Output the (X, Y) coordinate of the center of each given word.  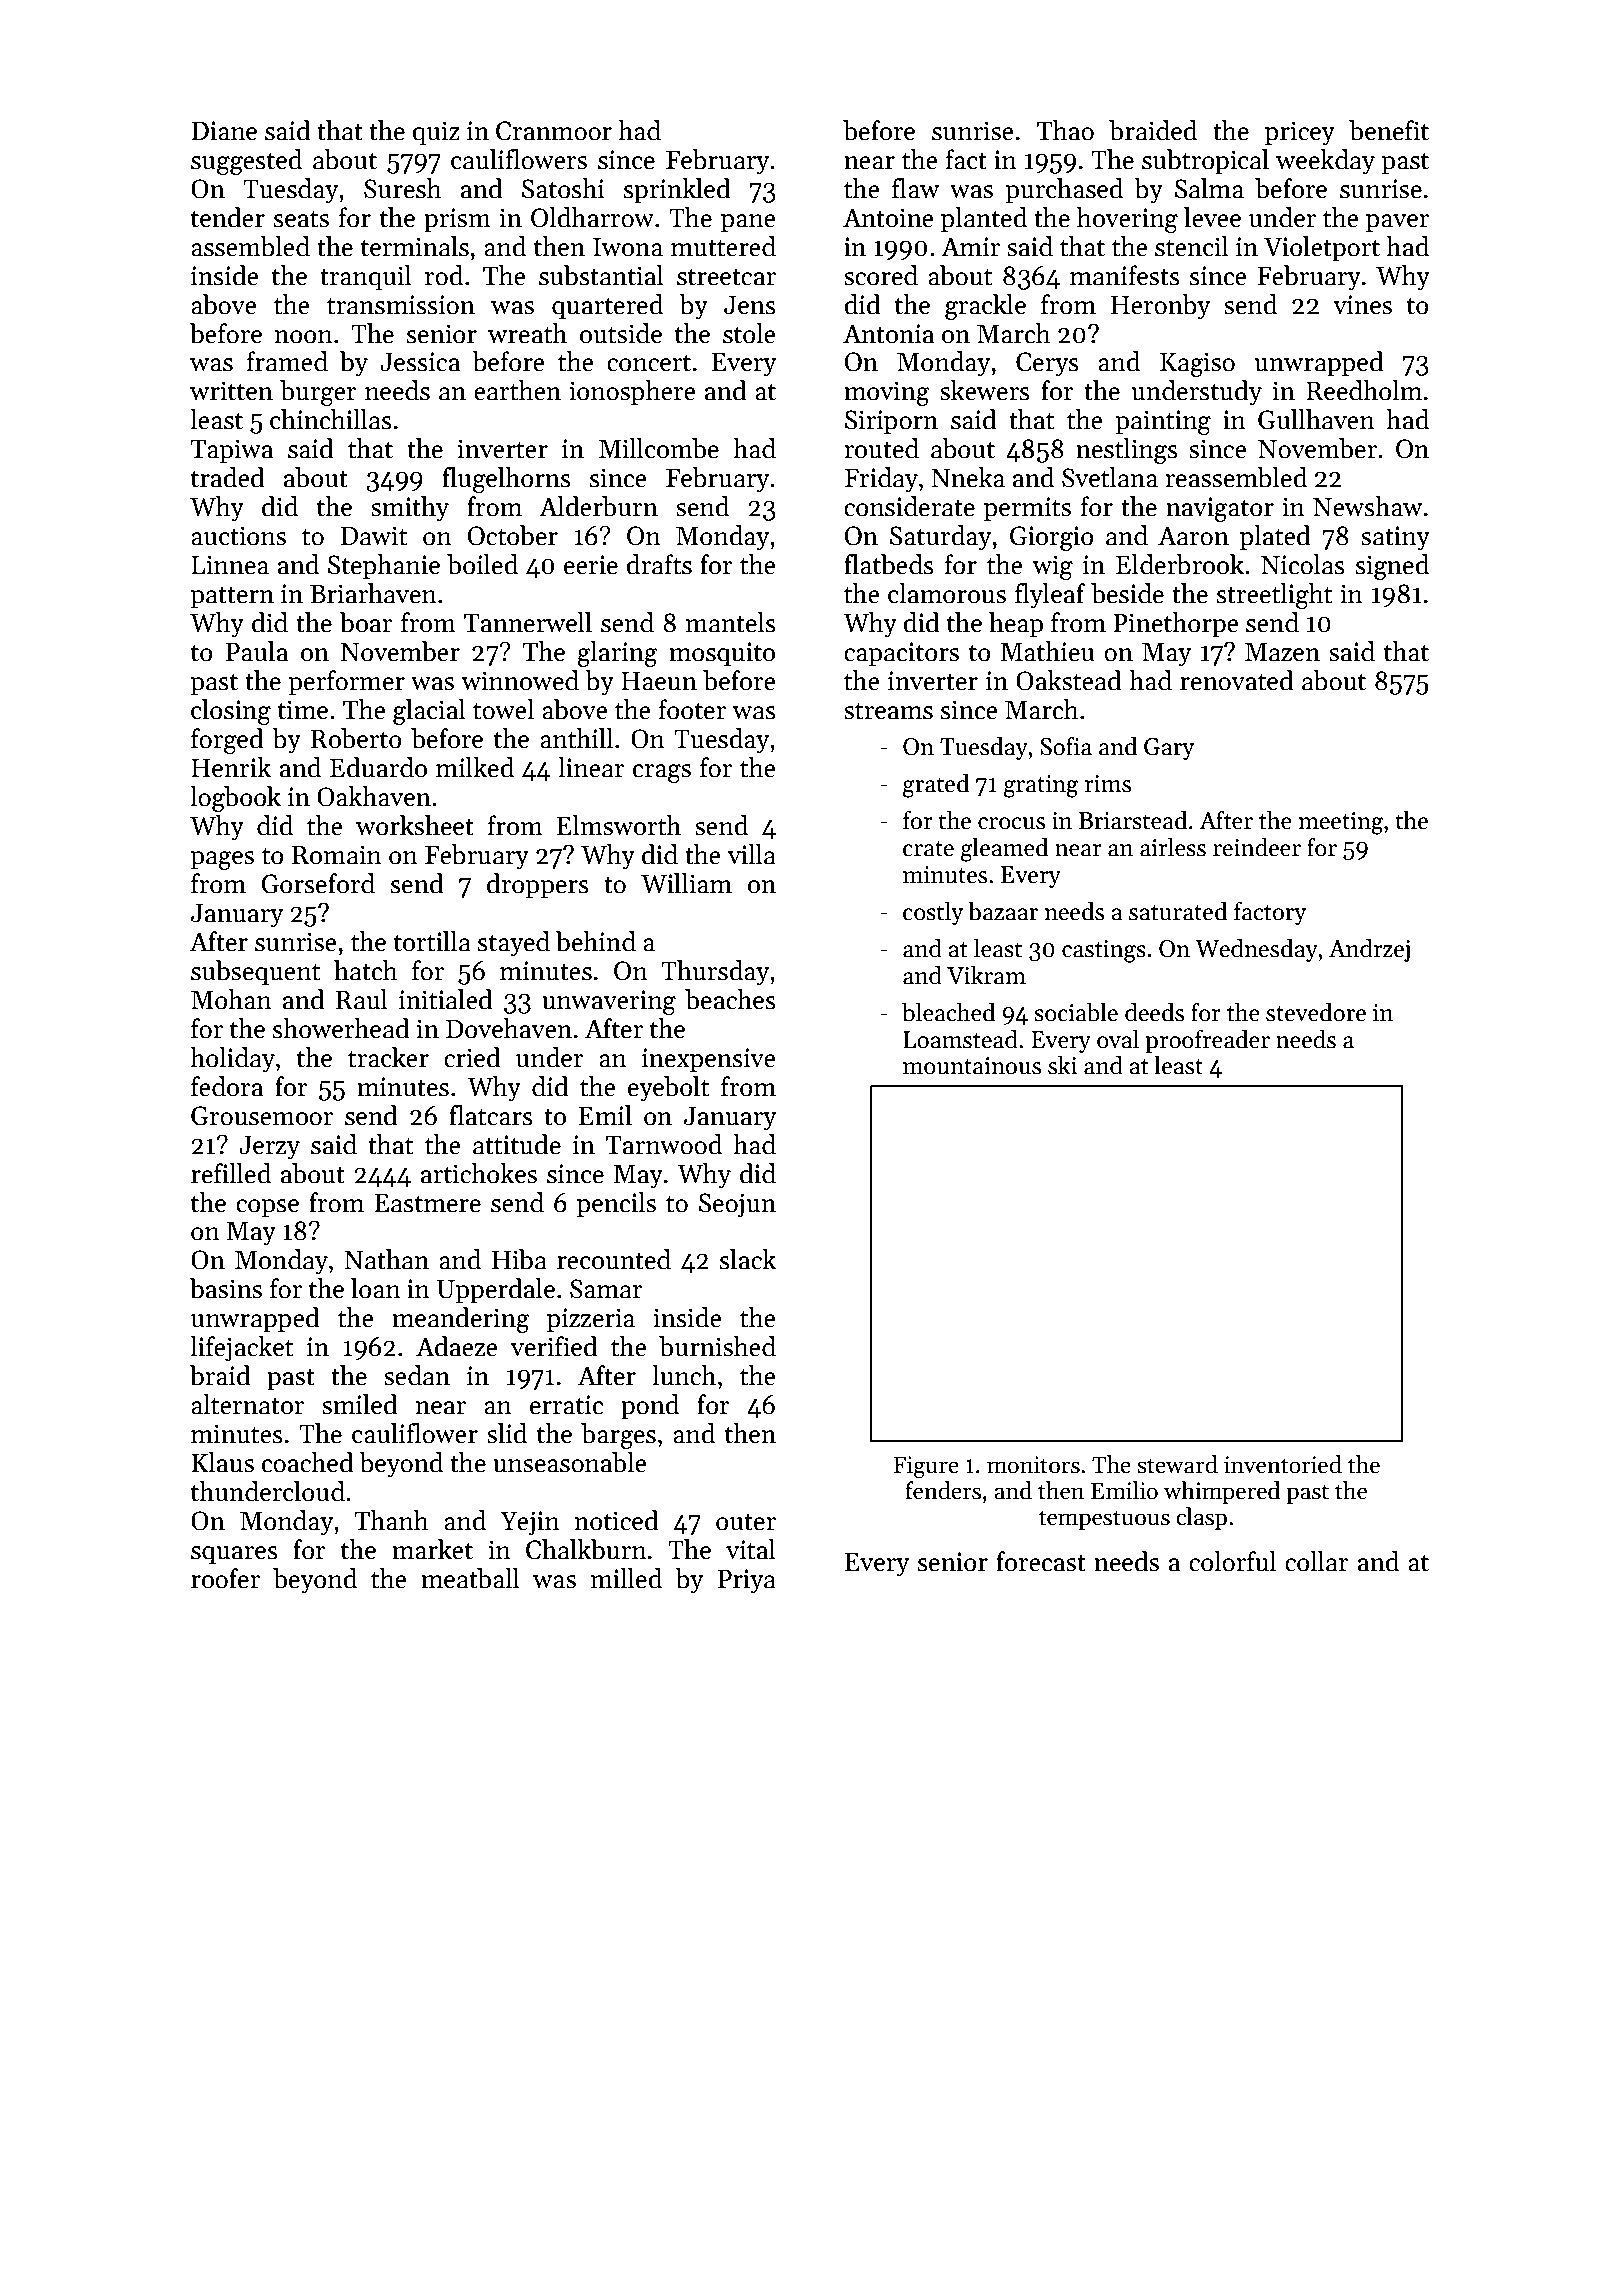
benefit (1389, 130)
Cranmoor (554, 131)
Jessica (420, 362)
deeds (1154, 1012)
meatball (470, 1578)
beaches (730, 999)
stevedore (1316, 1012)
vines (1362, 305)
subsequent (255, 973)
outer (746, 1522)
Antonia (888, 334)
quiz (436, 133)
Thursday (715, 973)
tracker (388, 1057)
